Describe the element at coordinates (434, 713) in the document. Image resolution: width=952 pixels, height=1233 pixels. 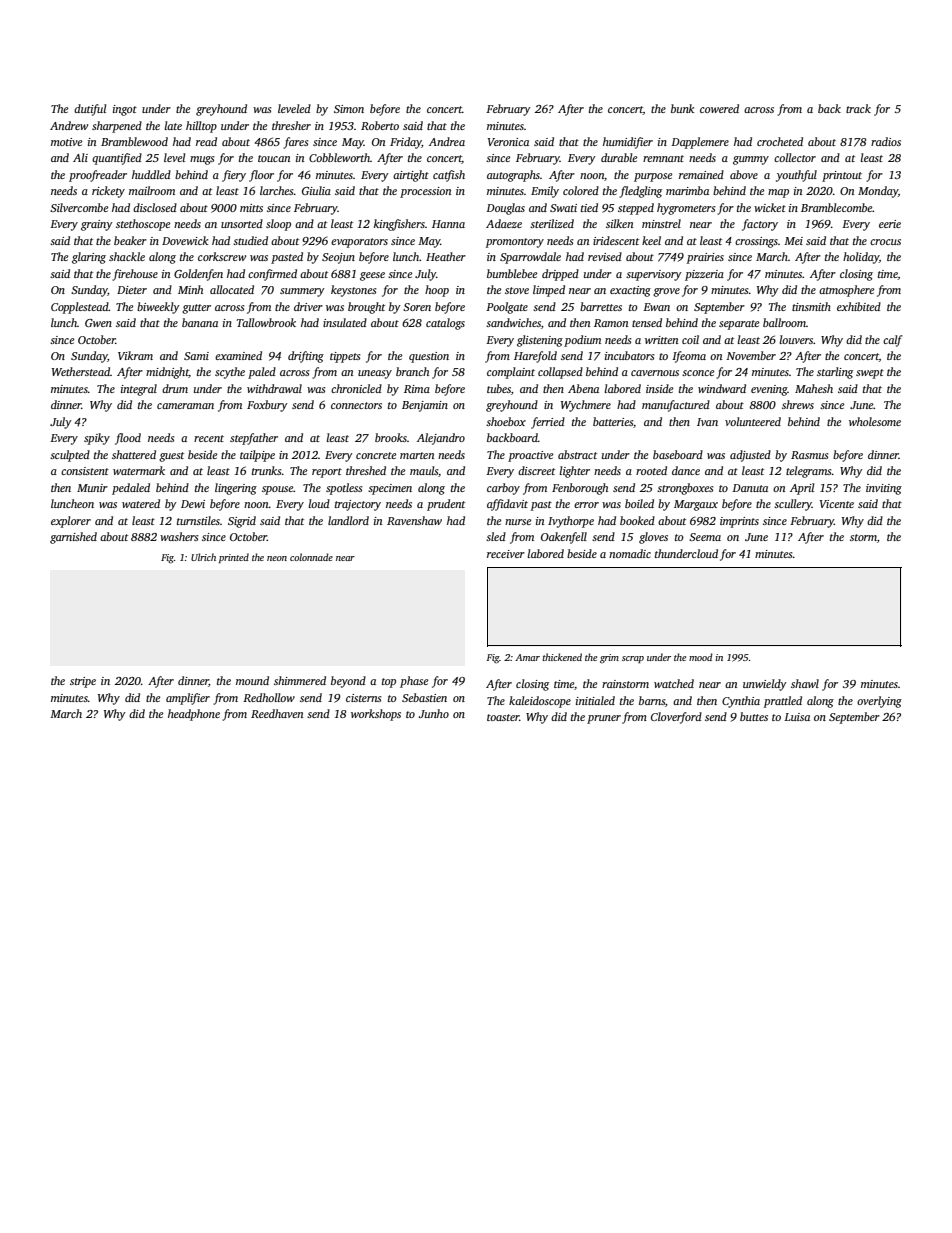
I see `Junho` at that location.
